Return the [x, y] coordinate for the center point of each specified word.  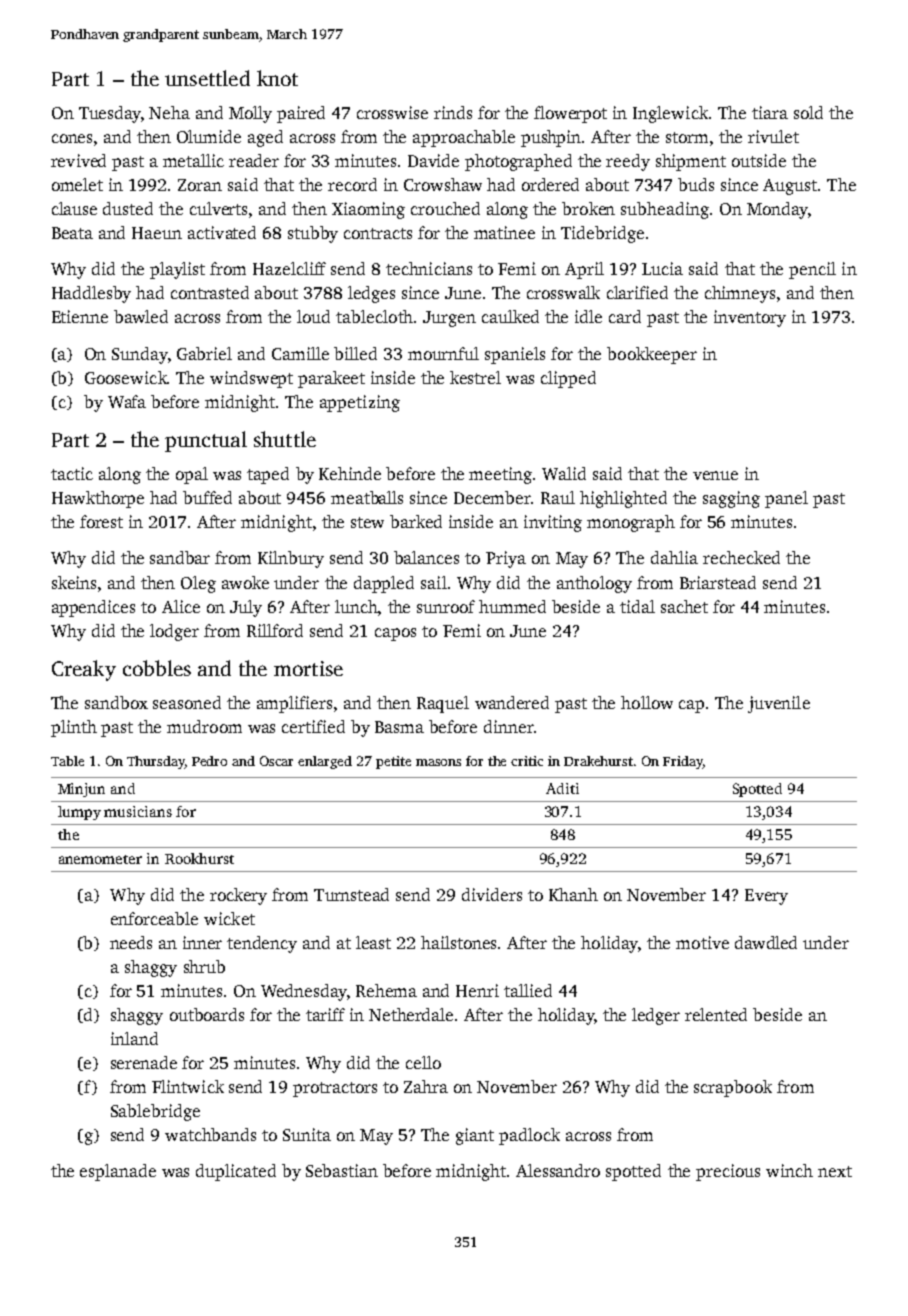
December [492, 497]
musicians [138, 811]
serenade [144, 1062]
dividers [492, 894]
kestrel [475, 377]
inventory [750, 318]
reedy [628, 162]
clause [74, 208]
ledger [656, 1016]
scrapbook [733, 1088]
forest [101, 521]
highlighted [623, 499]
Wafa [127, 401]
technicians [429, 268]
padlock [529, 1136]
